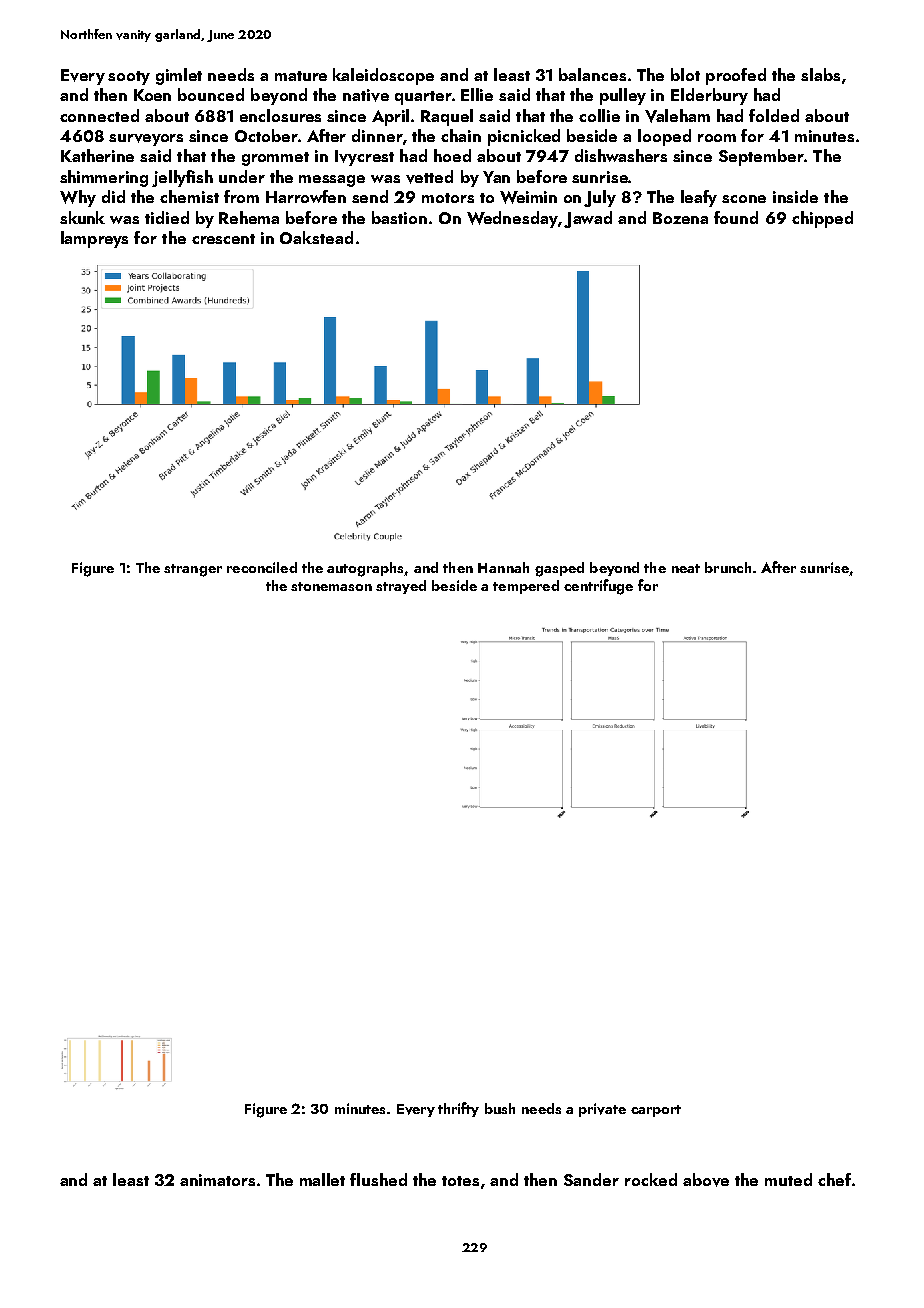 This screenshot has height=1308, width=924. I want to click on reconciled, so click(262, 567).
